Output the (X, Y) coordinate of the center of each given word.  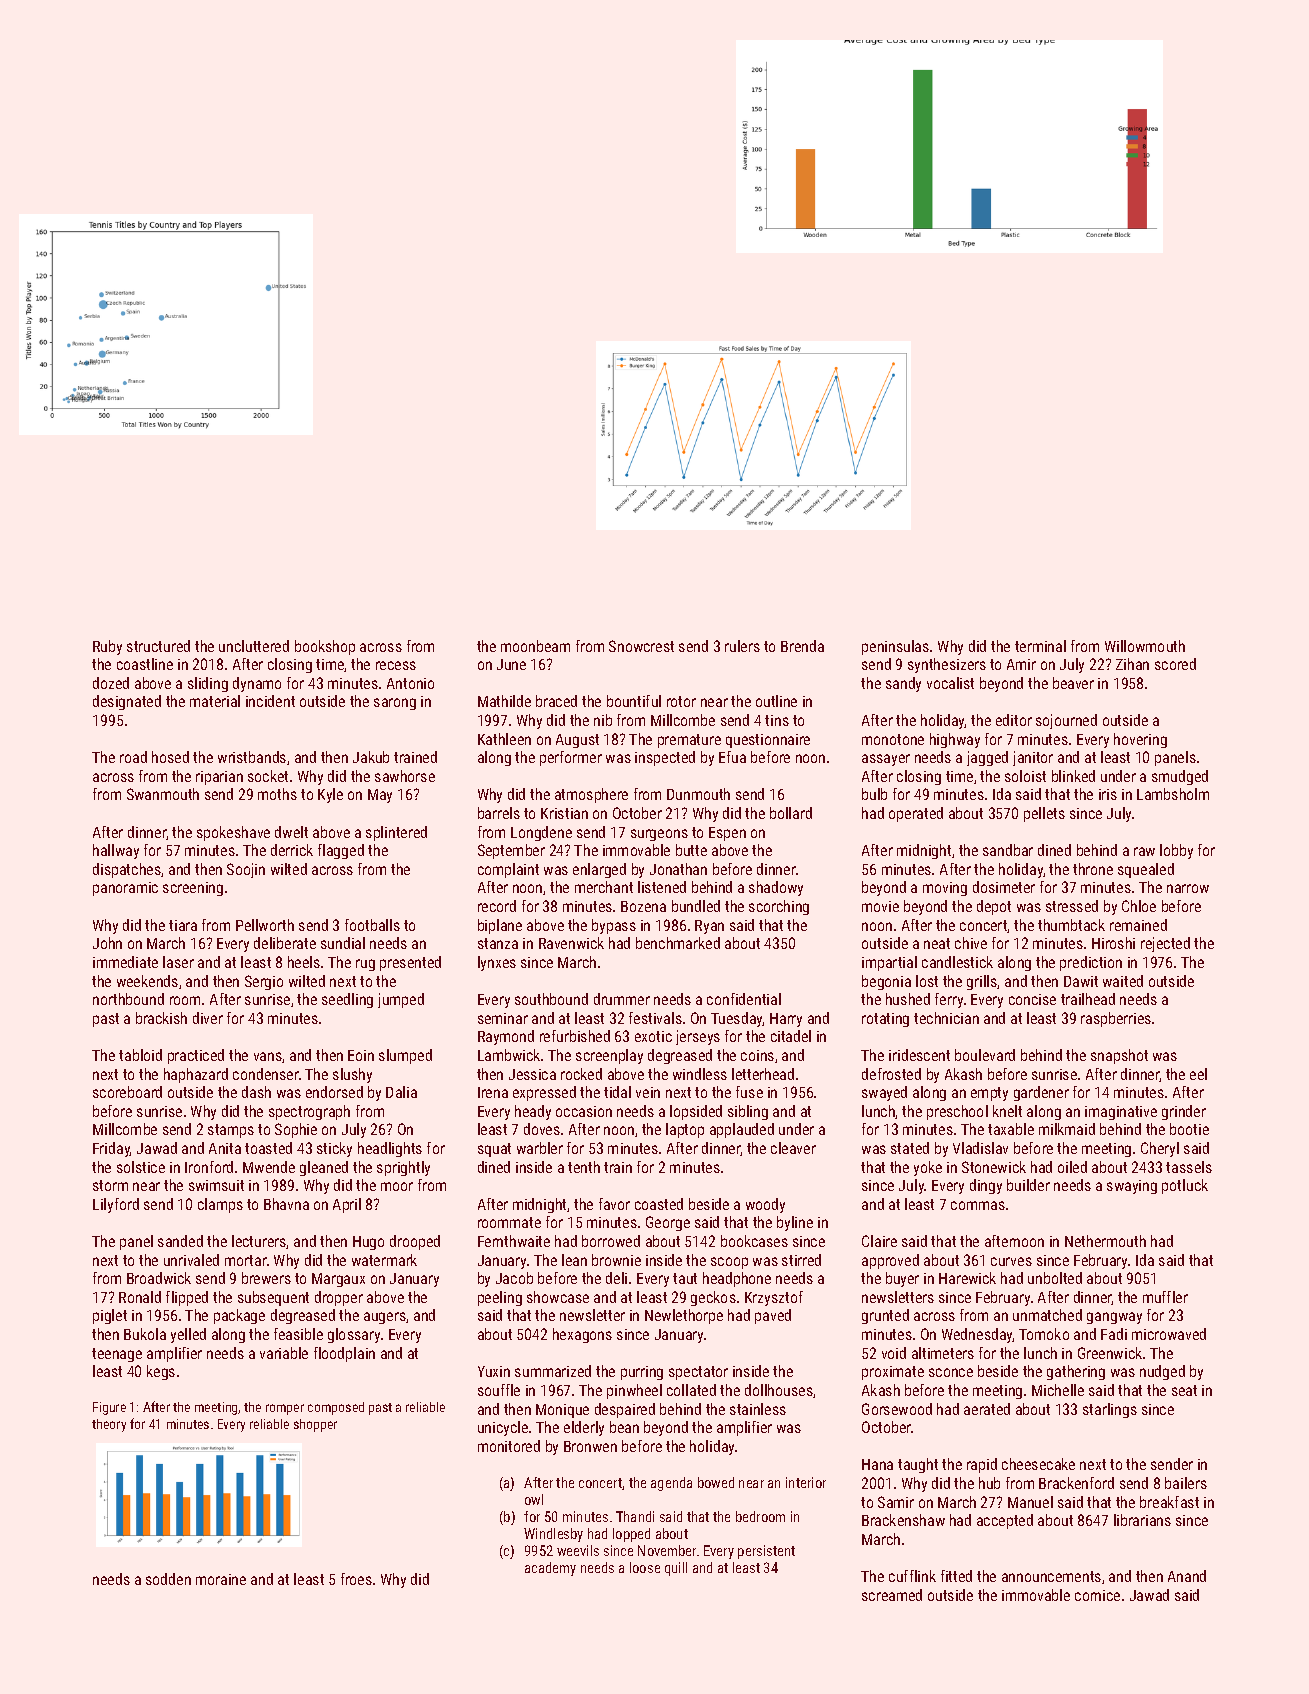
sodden (168, 1579)
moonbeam (535, 646)
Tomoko (1044, 1334)
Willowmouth (1145, 646)
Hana (877, 1464)
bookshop (325, 647)
